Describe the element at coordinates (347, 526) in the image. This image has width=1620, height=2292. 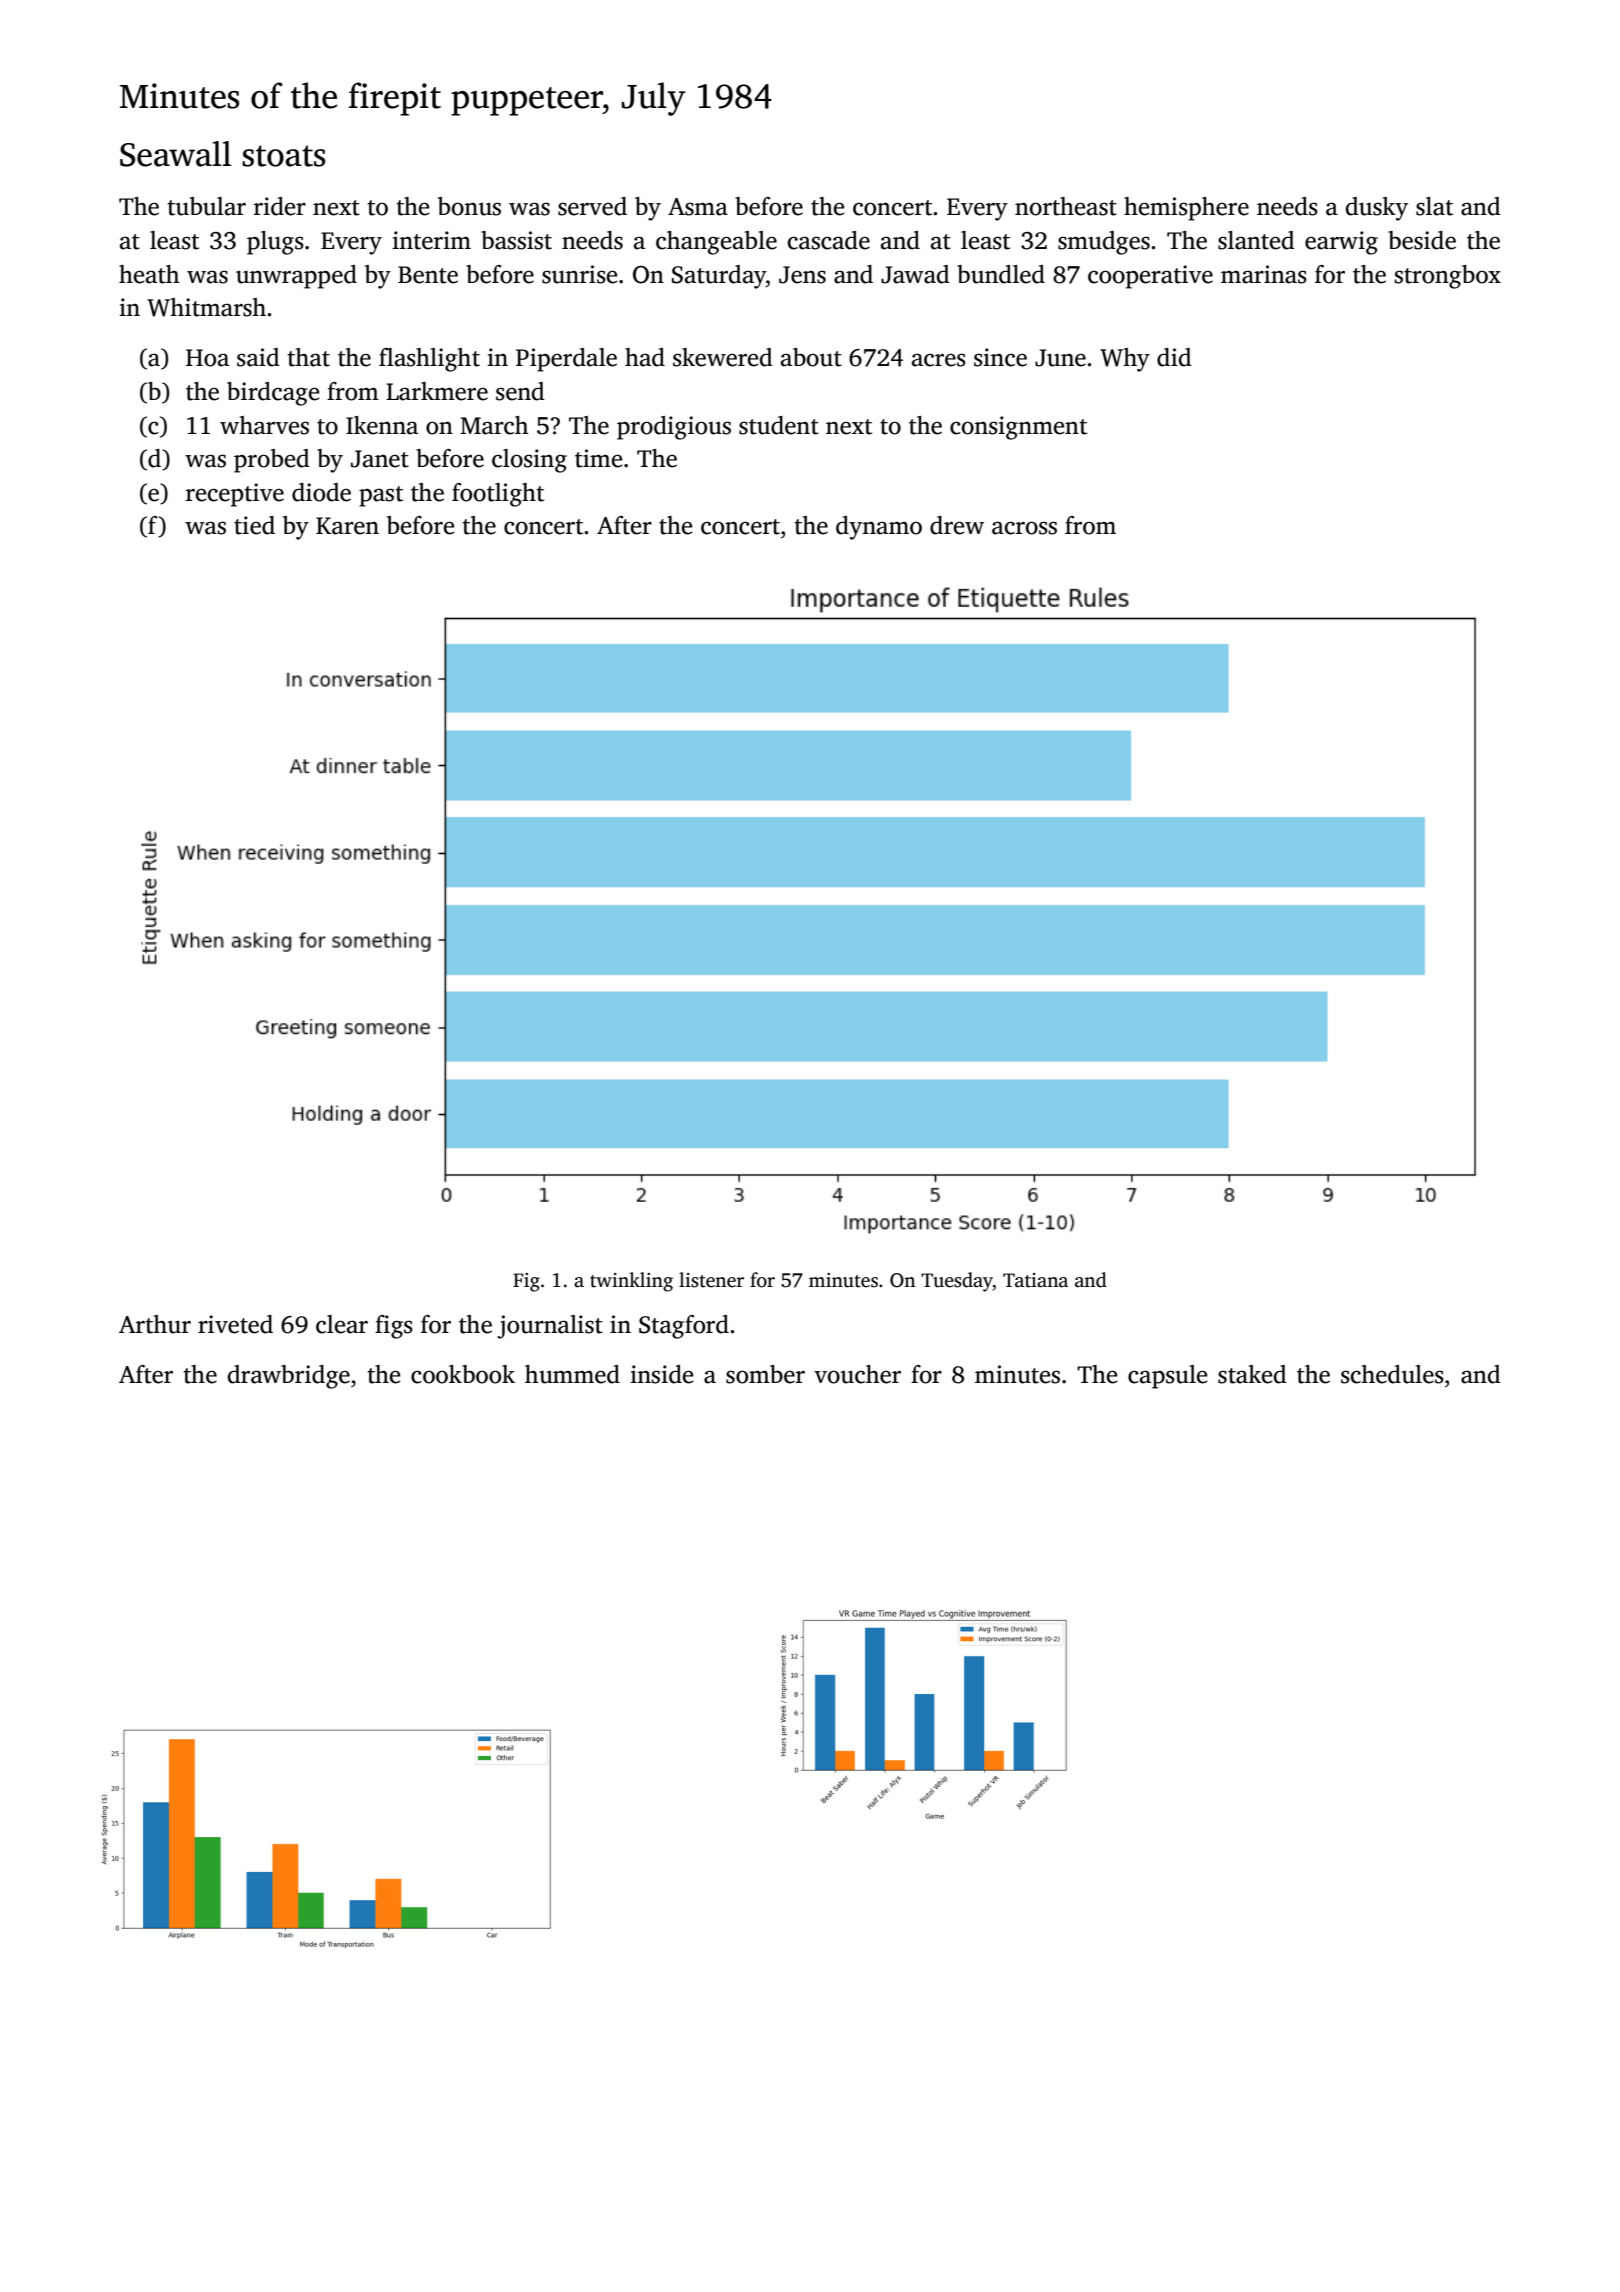
I see `Karen` at that location.
